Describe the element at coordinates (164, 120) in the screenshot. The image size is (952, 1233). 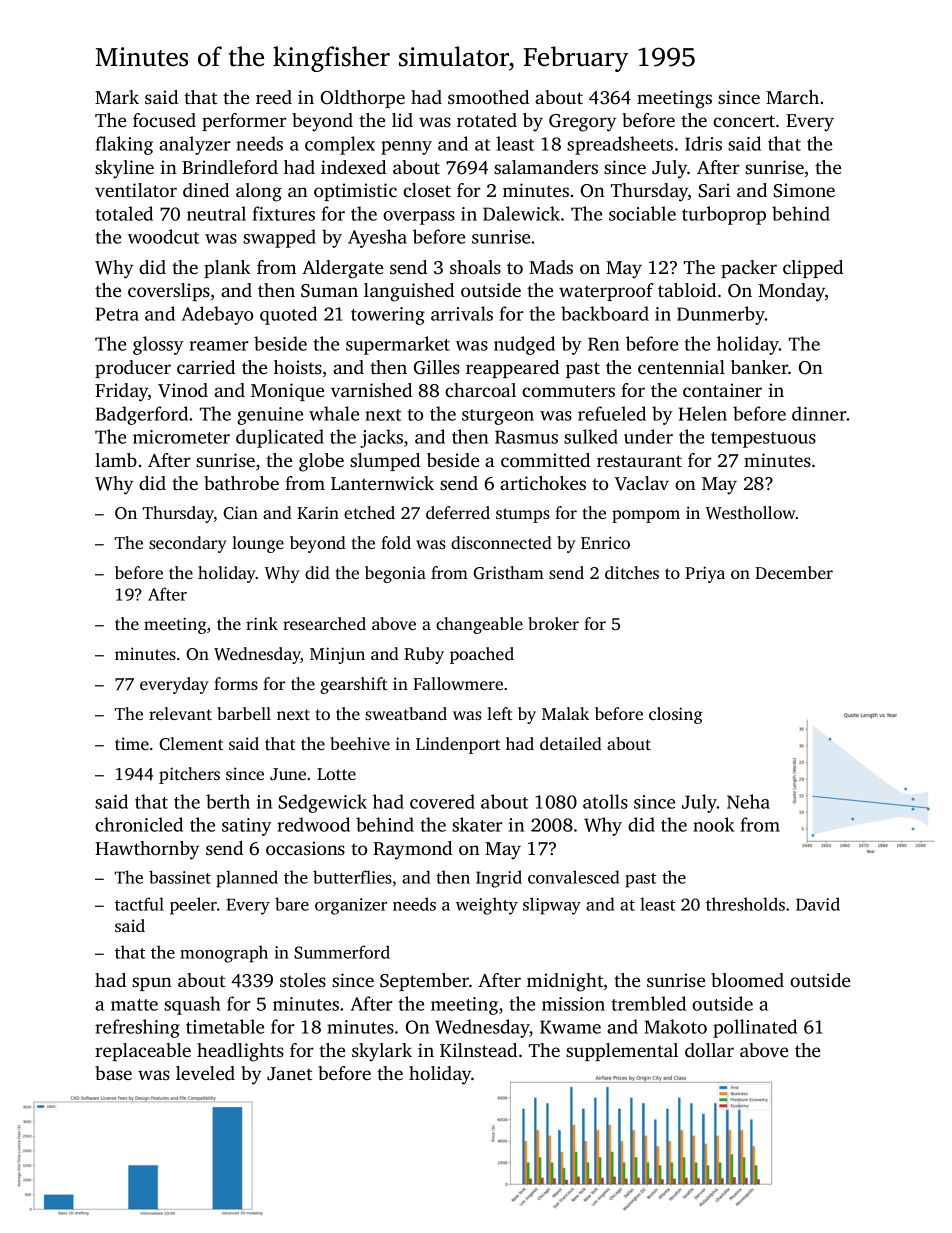
I see `focused` at that location.
